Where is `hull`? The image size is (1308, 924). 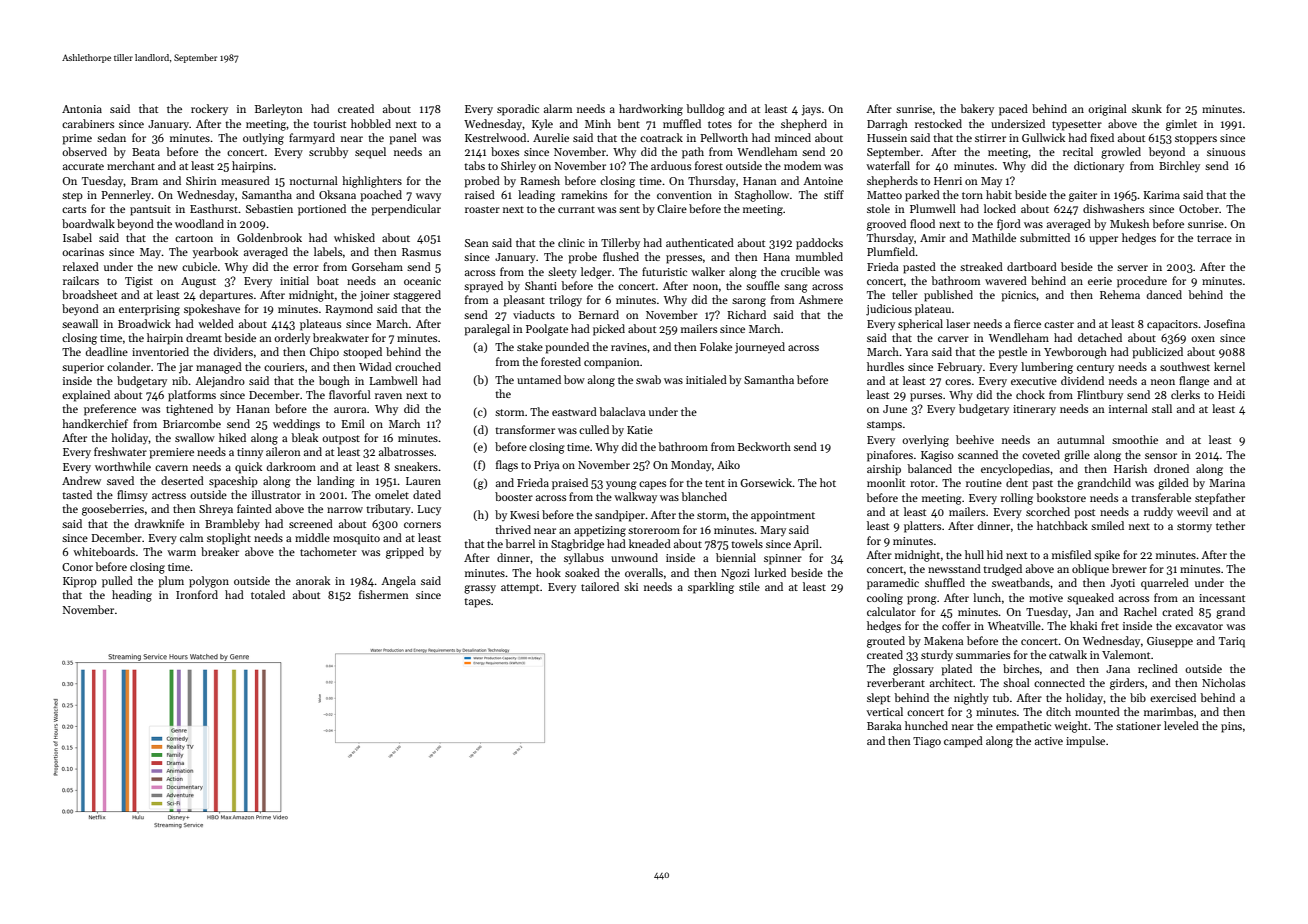
hull is located at coordinates (974, 554).
